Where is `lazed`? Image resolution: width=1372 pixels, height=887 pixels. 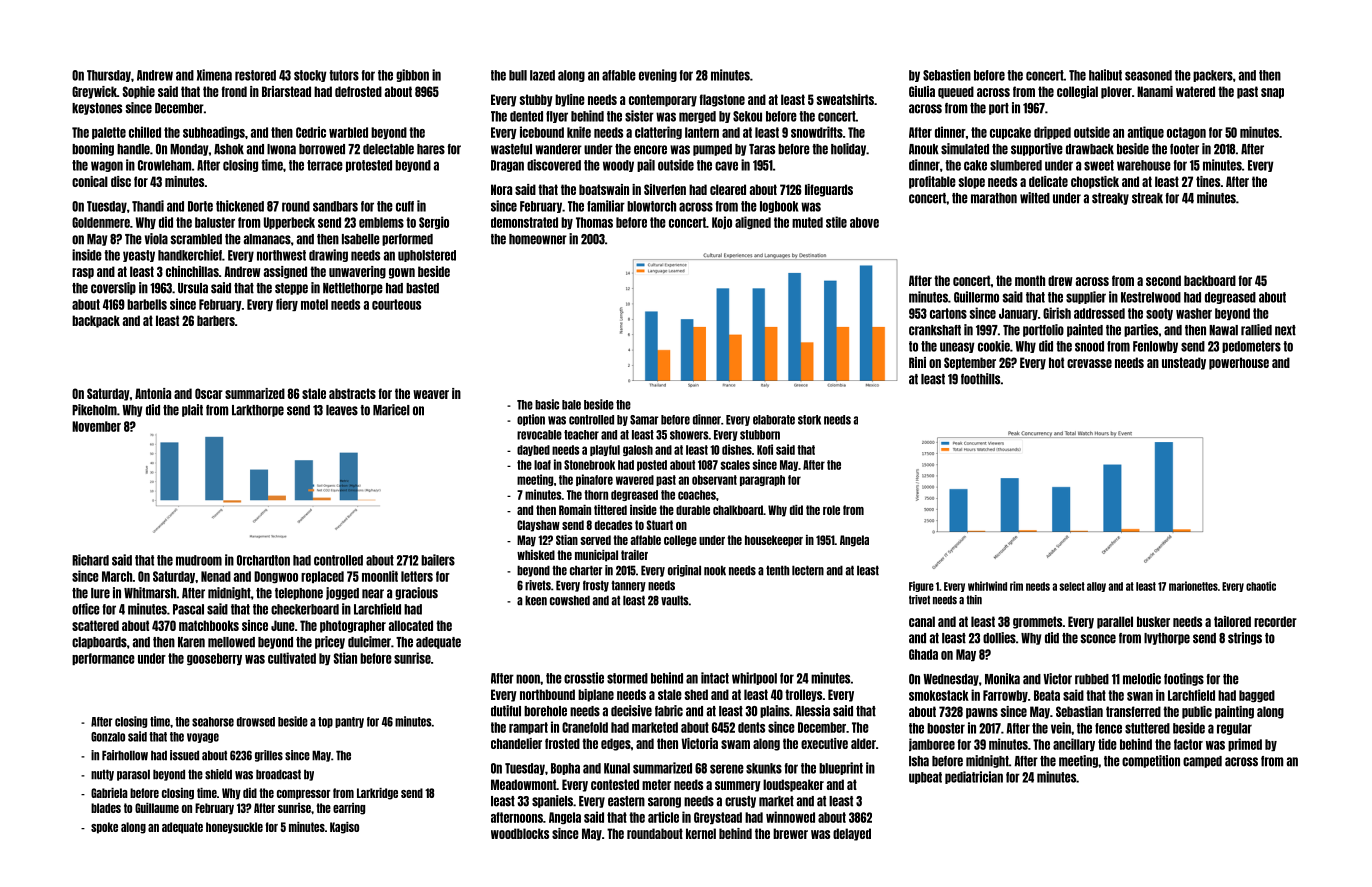
lazed is located at coordinates (542, 75).
